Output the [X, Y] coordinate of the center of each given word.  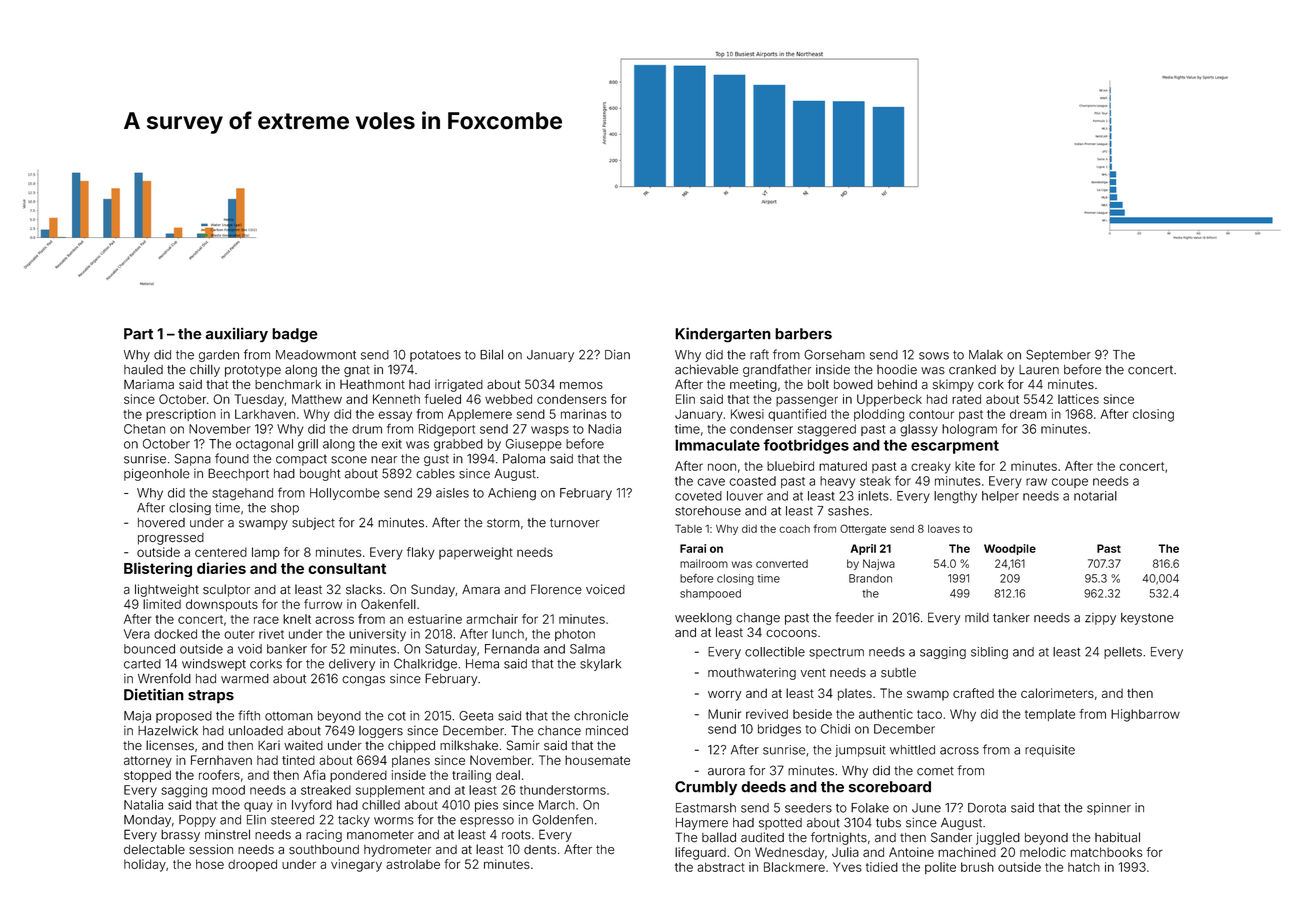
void [250, 649]
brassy [180, 836]
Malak [986, 355]
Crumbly [706, 788]
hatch [1084, 867]
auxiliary [237, 335]
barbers [803, 334]
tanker [1011, 618]
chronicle [601, 716]
